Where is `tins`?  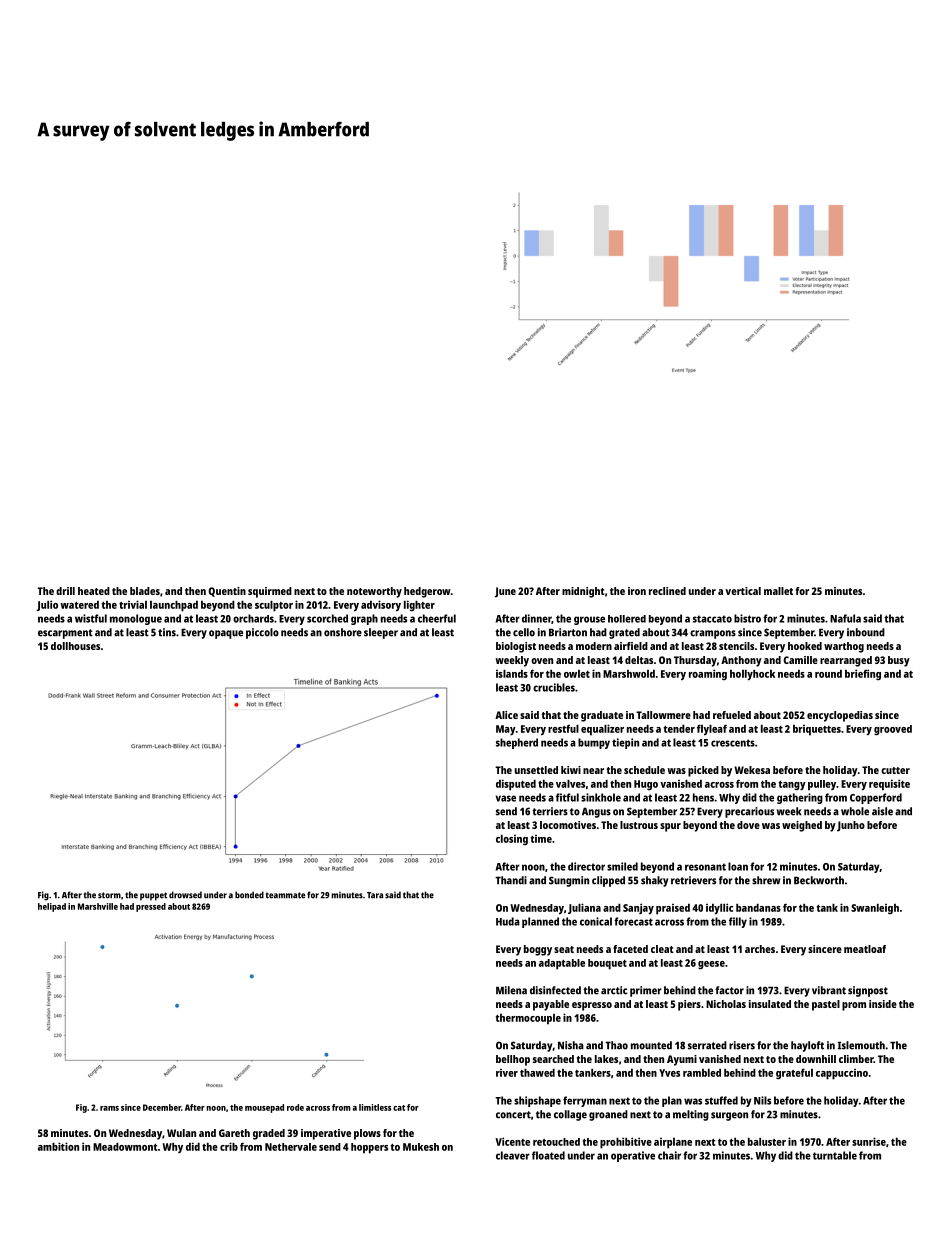 tins is located at coordinates (167, 632).
